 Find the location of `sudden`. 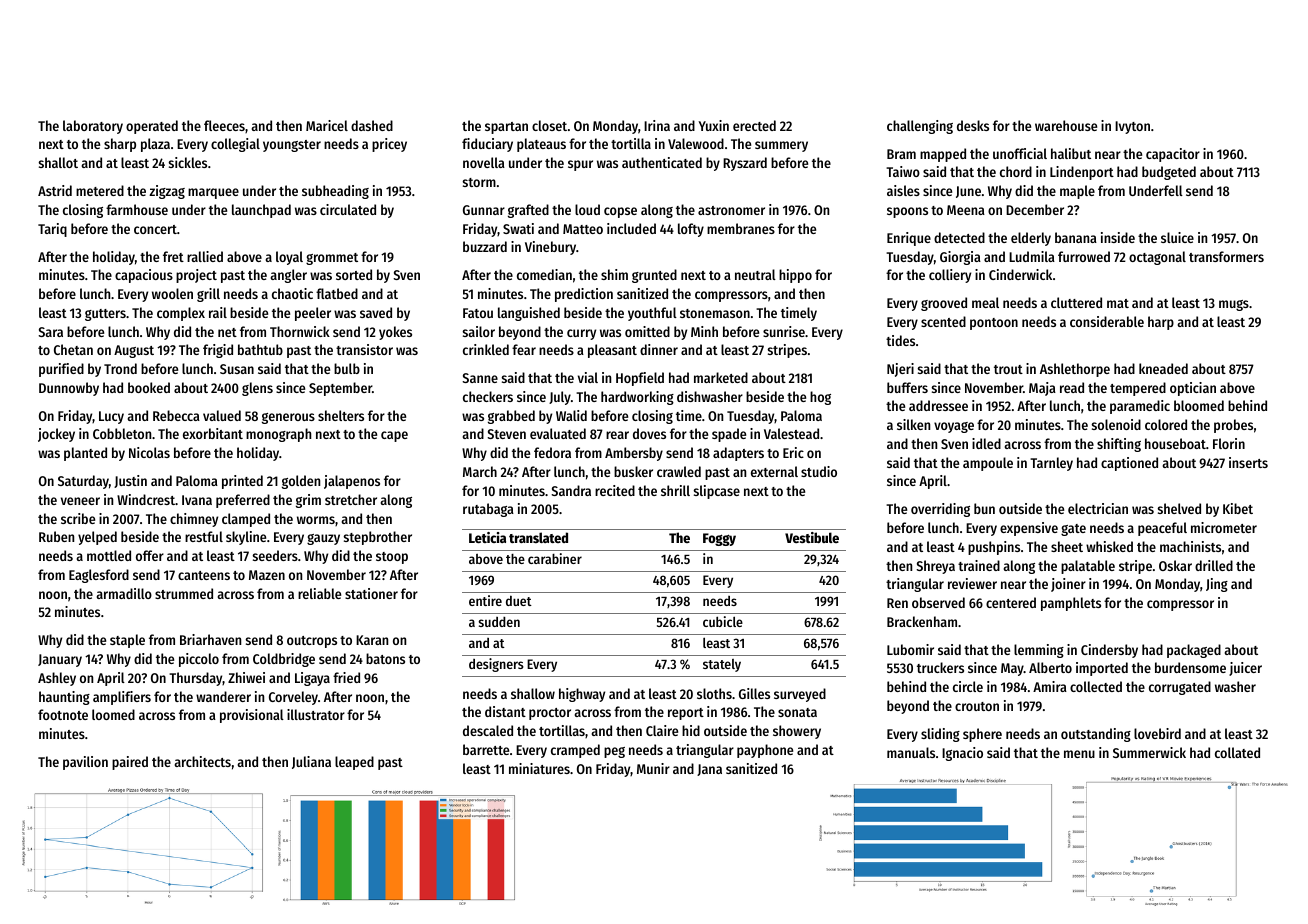

sudden is located at coordinates (499, 622).
